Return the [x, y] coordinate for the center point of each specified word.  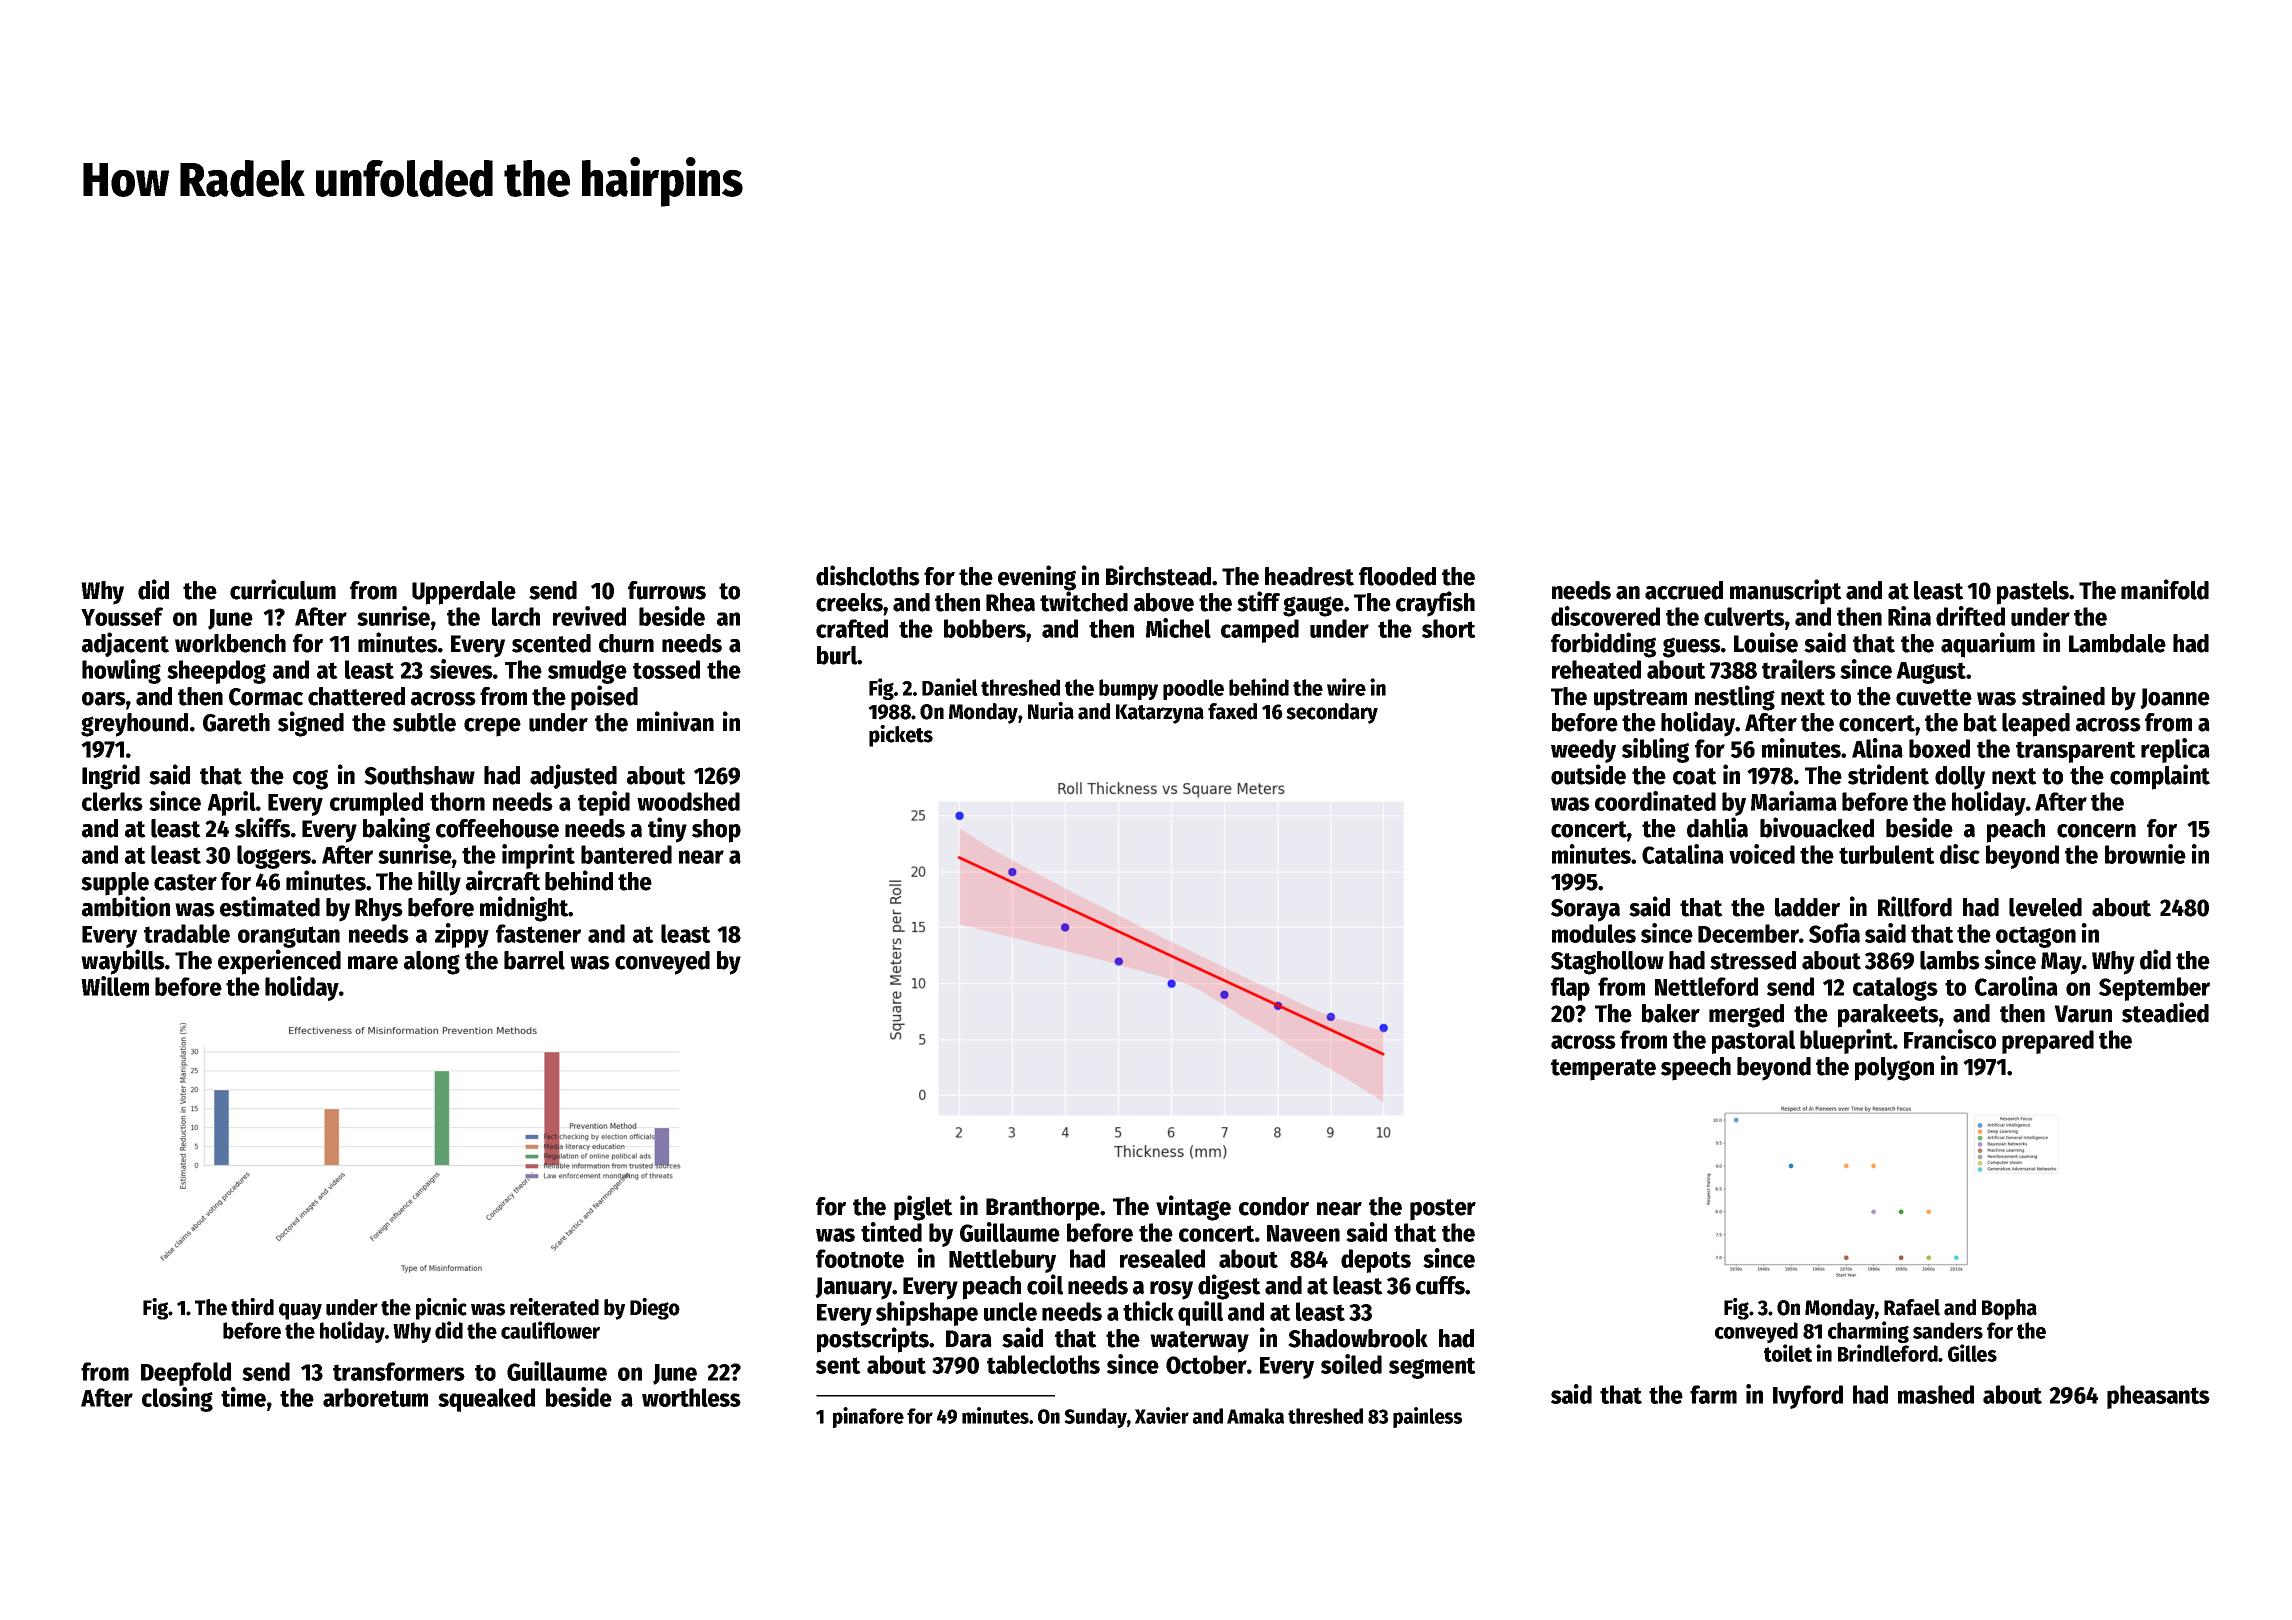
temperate [1603, 1070]
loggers [274, 857]
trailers [1799, 669]
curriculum [283, 589]
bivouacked [1817, 827]
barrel [534, 960]
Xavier [1162, 1415]
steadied [2165, 1012]
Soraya [1585, 910]
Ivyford [1808, 1397]
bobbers [985, 628]
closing [177, 1399]
